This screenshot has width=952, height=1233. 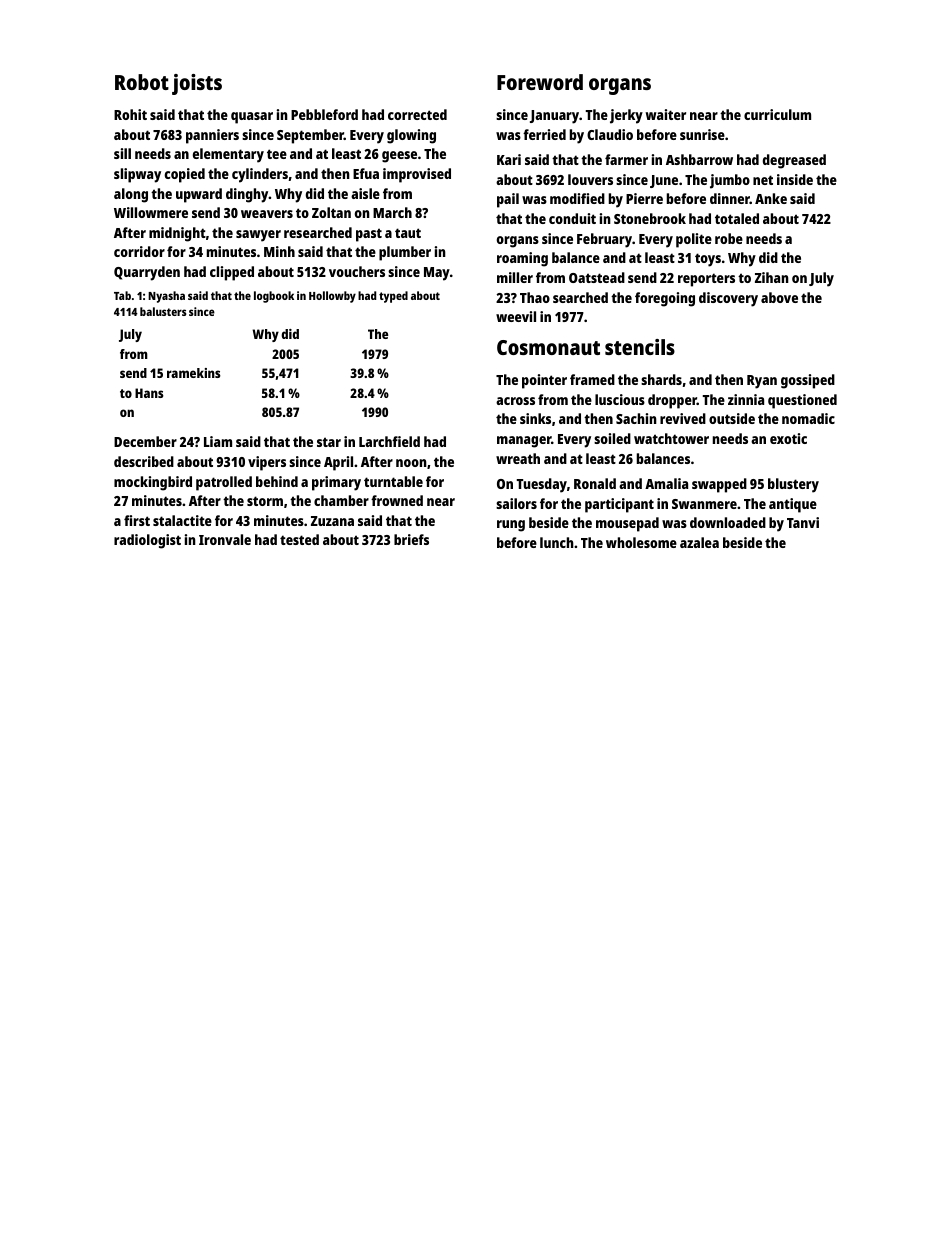 What do you see at coordinates (153, 483) in the screenshot?
I see `mockingbird` at bounding box center [153, 483].
